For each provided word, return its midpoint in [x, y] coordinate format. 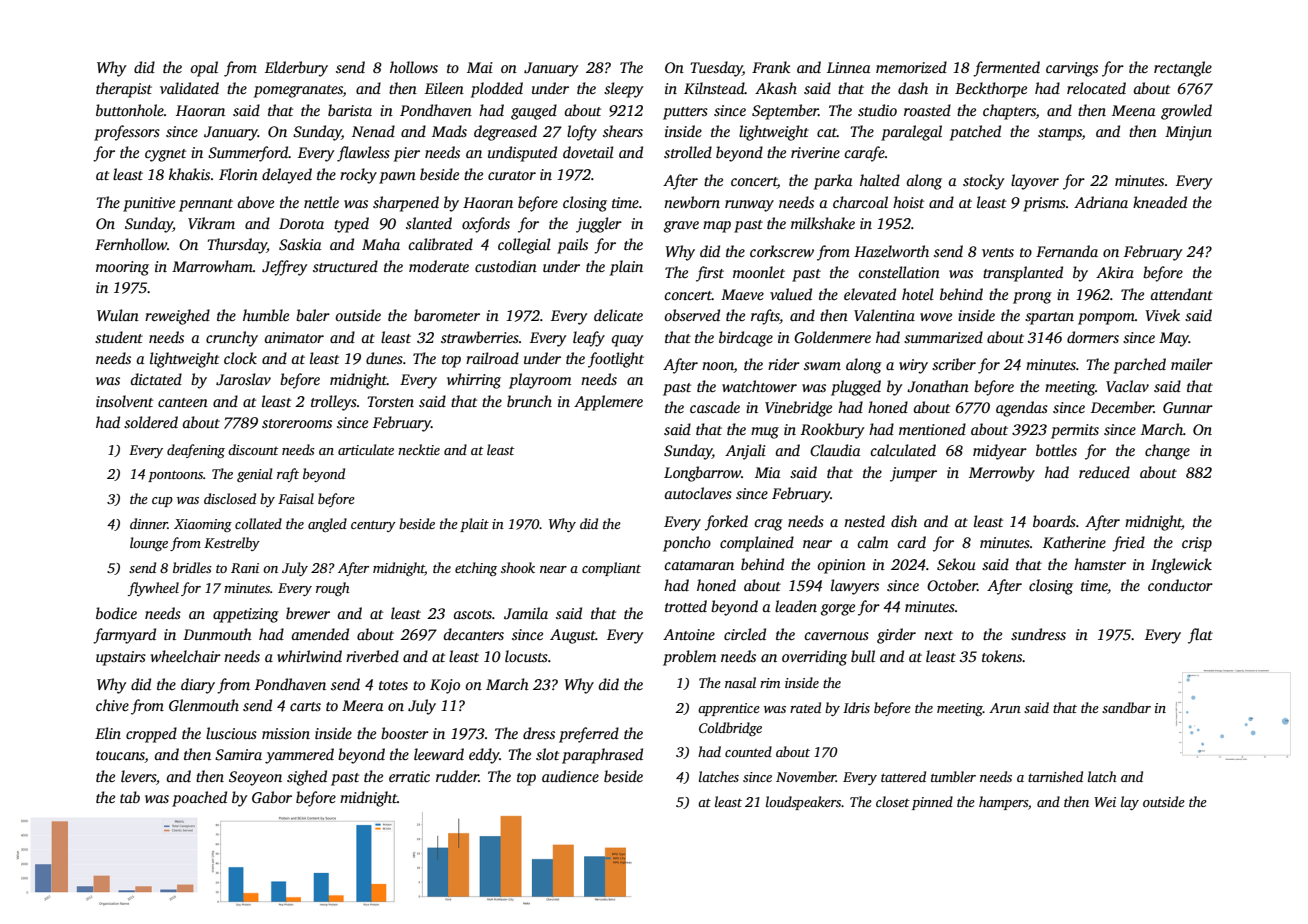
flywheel [153, 589]
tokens [1002, 656]
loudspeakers [803, 803]
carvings [1072, 69]
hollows [414, 67]
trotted [686, 606]
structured [345, 266]
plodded [497, 90]
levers [138, 776]
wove [936, 317]
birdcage [746, 339]
